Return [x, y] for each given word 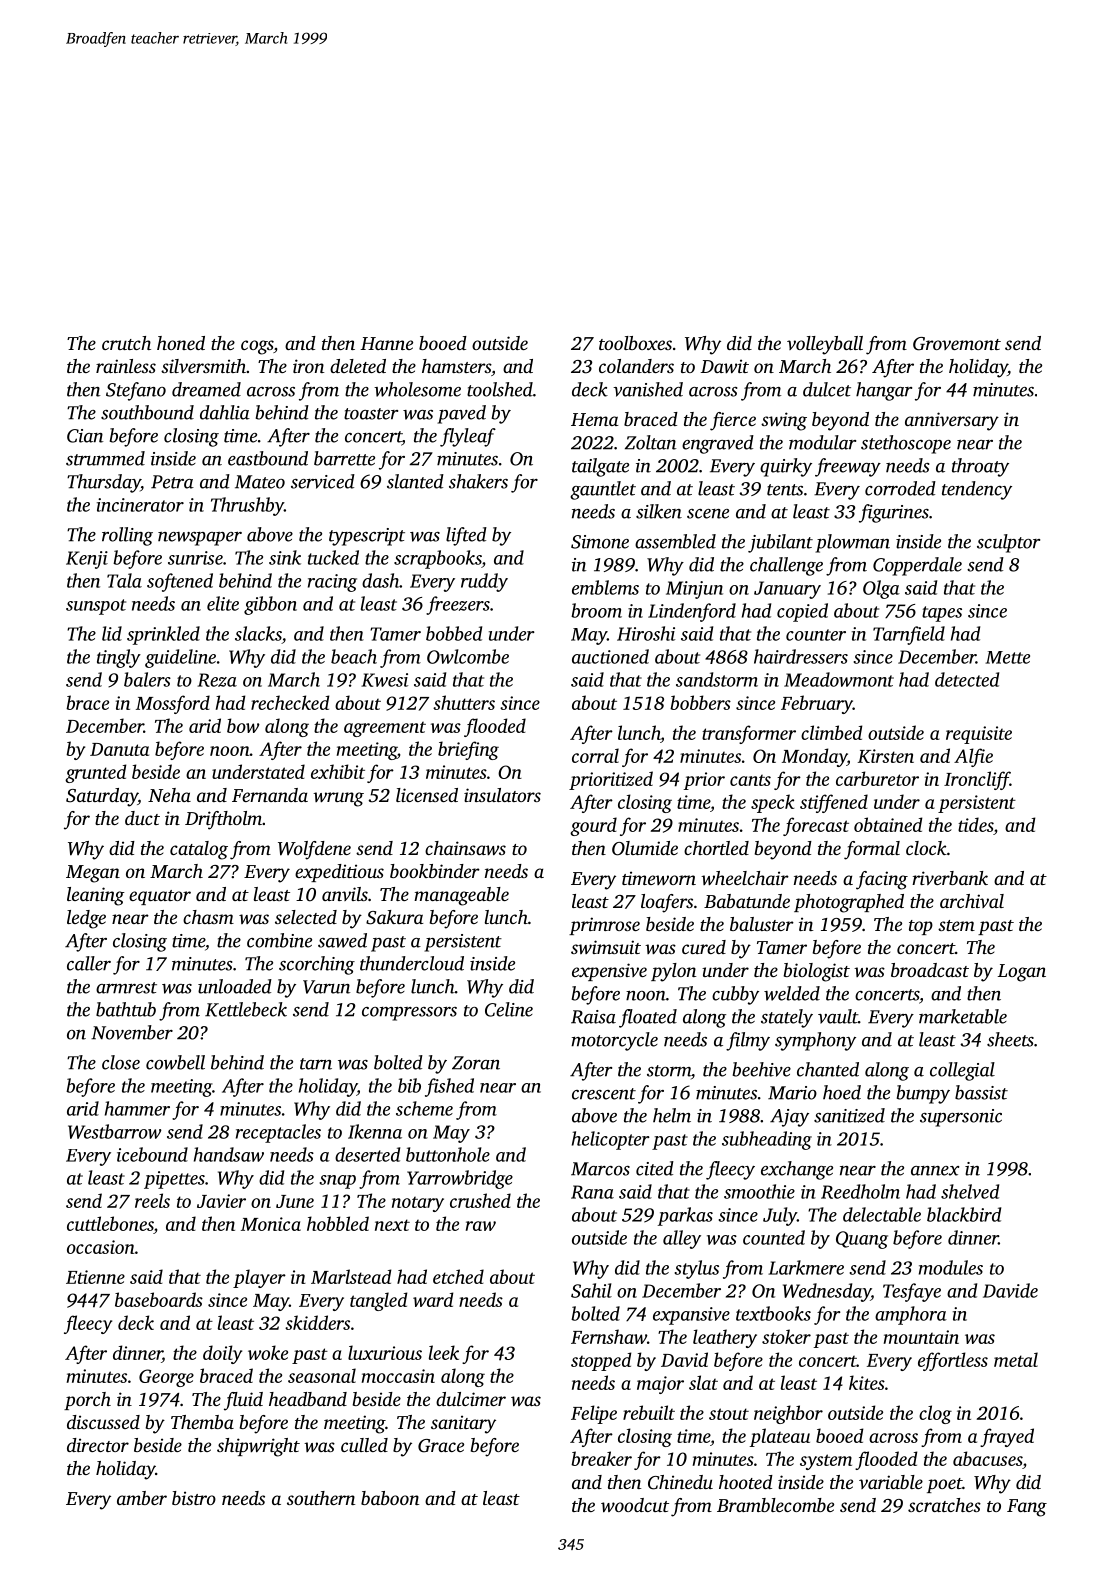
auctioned [610, 656]
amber [142, 1498]
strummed [105, 458]
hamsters [456, 366]
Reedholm [860, 1191]
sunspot [96, 607]
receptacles [278, 1133]
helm [672, 1115]
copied [802, 612]
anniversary [952, 421]
